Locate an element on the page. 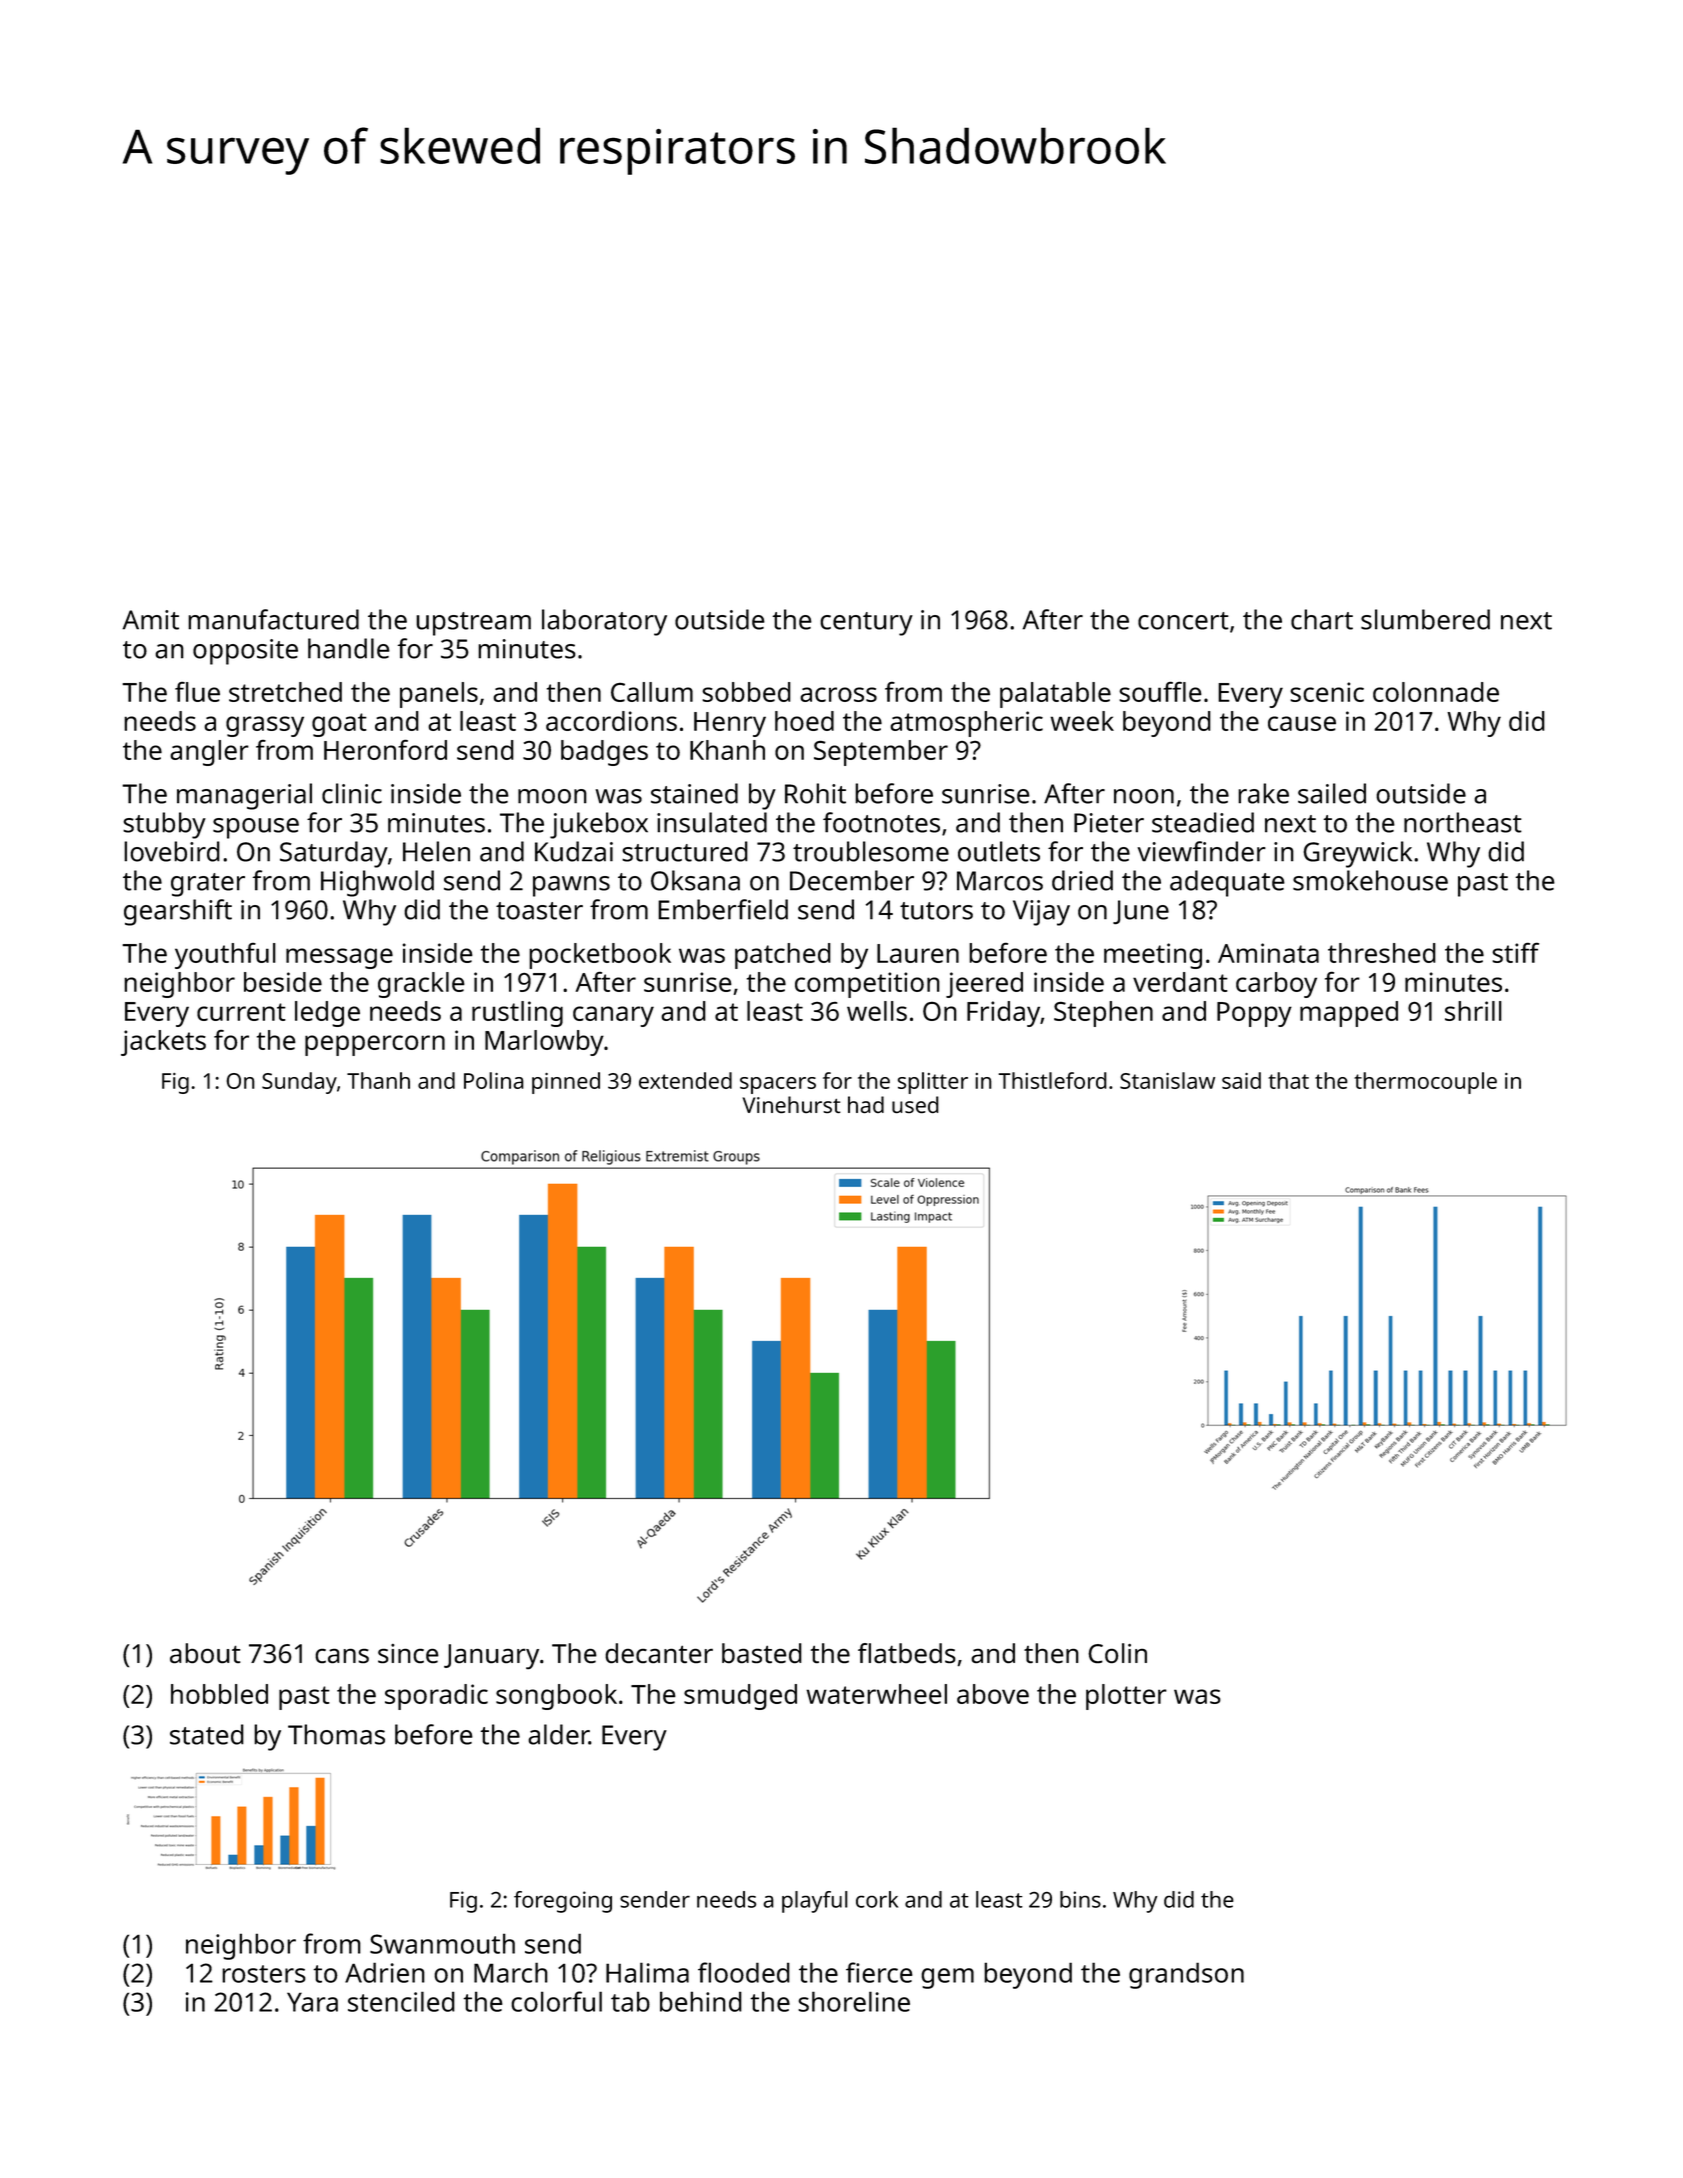 The height and width of the image is (2178, 1683). gem is located at coordinates (947, 1978).
